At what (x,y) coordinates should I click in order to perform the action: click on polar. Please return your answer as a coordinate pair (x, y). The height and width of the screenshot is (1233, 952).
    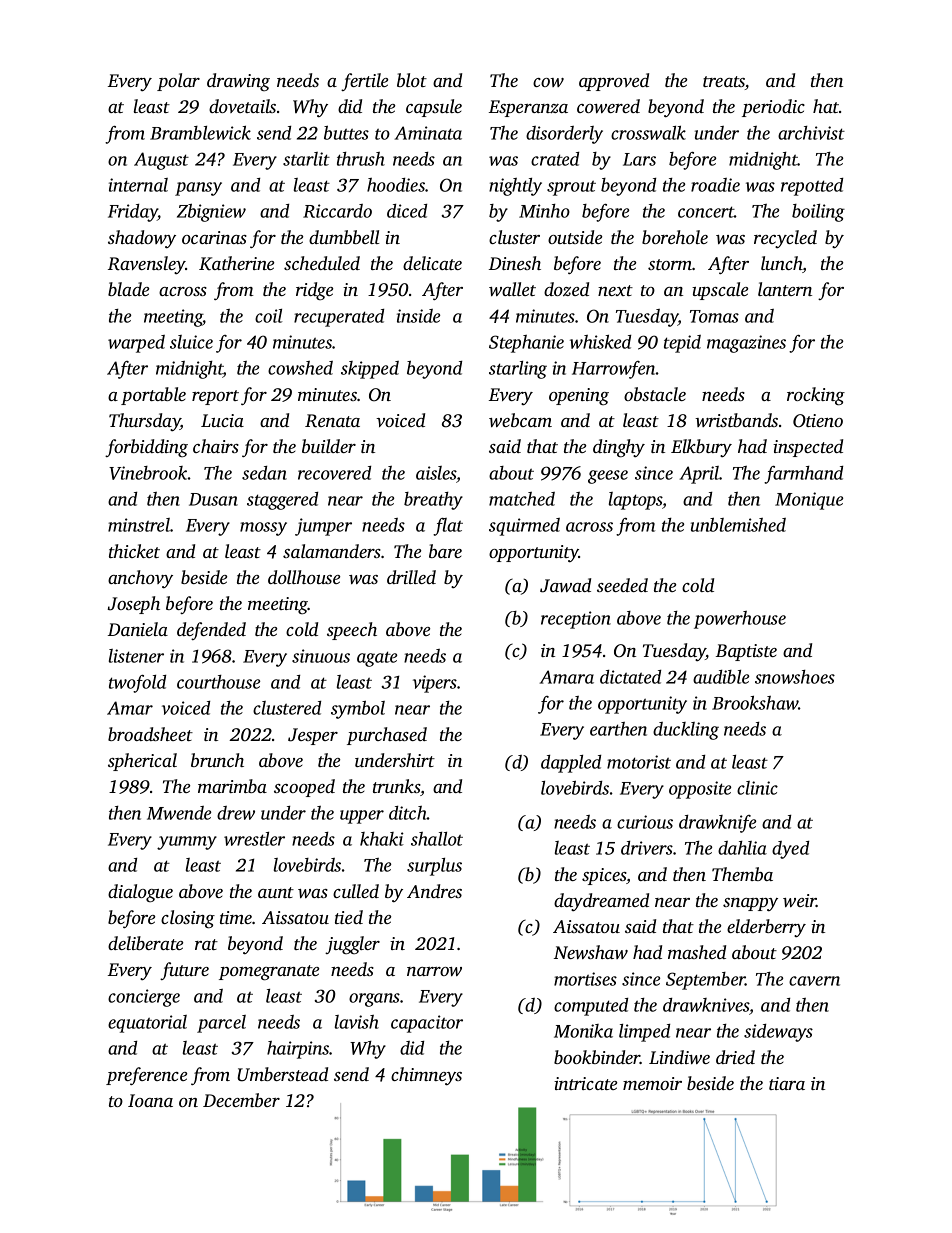
    Looking at the image, I should click on (178, 82).
